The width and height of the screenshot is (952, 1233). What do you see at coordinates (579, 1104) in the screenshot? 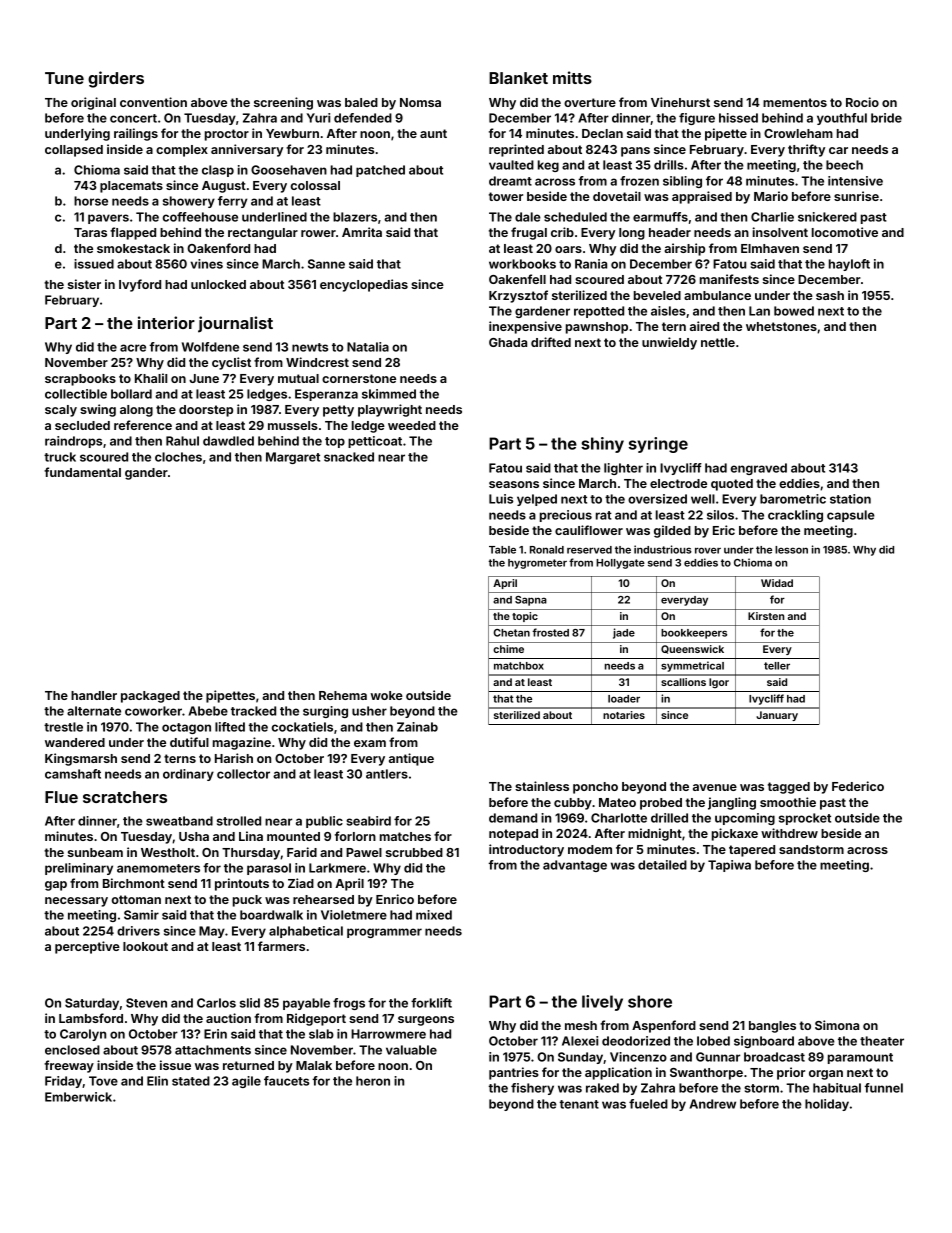
I see `tenant` at bounding box center [579, 1104].
